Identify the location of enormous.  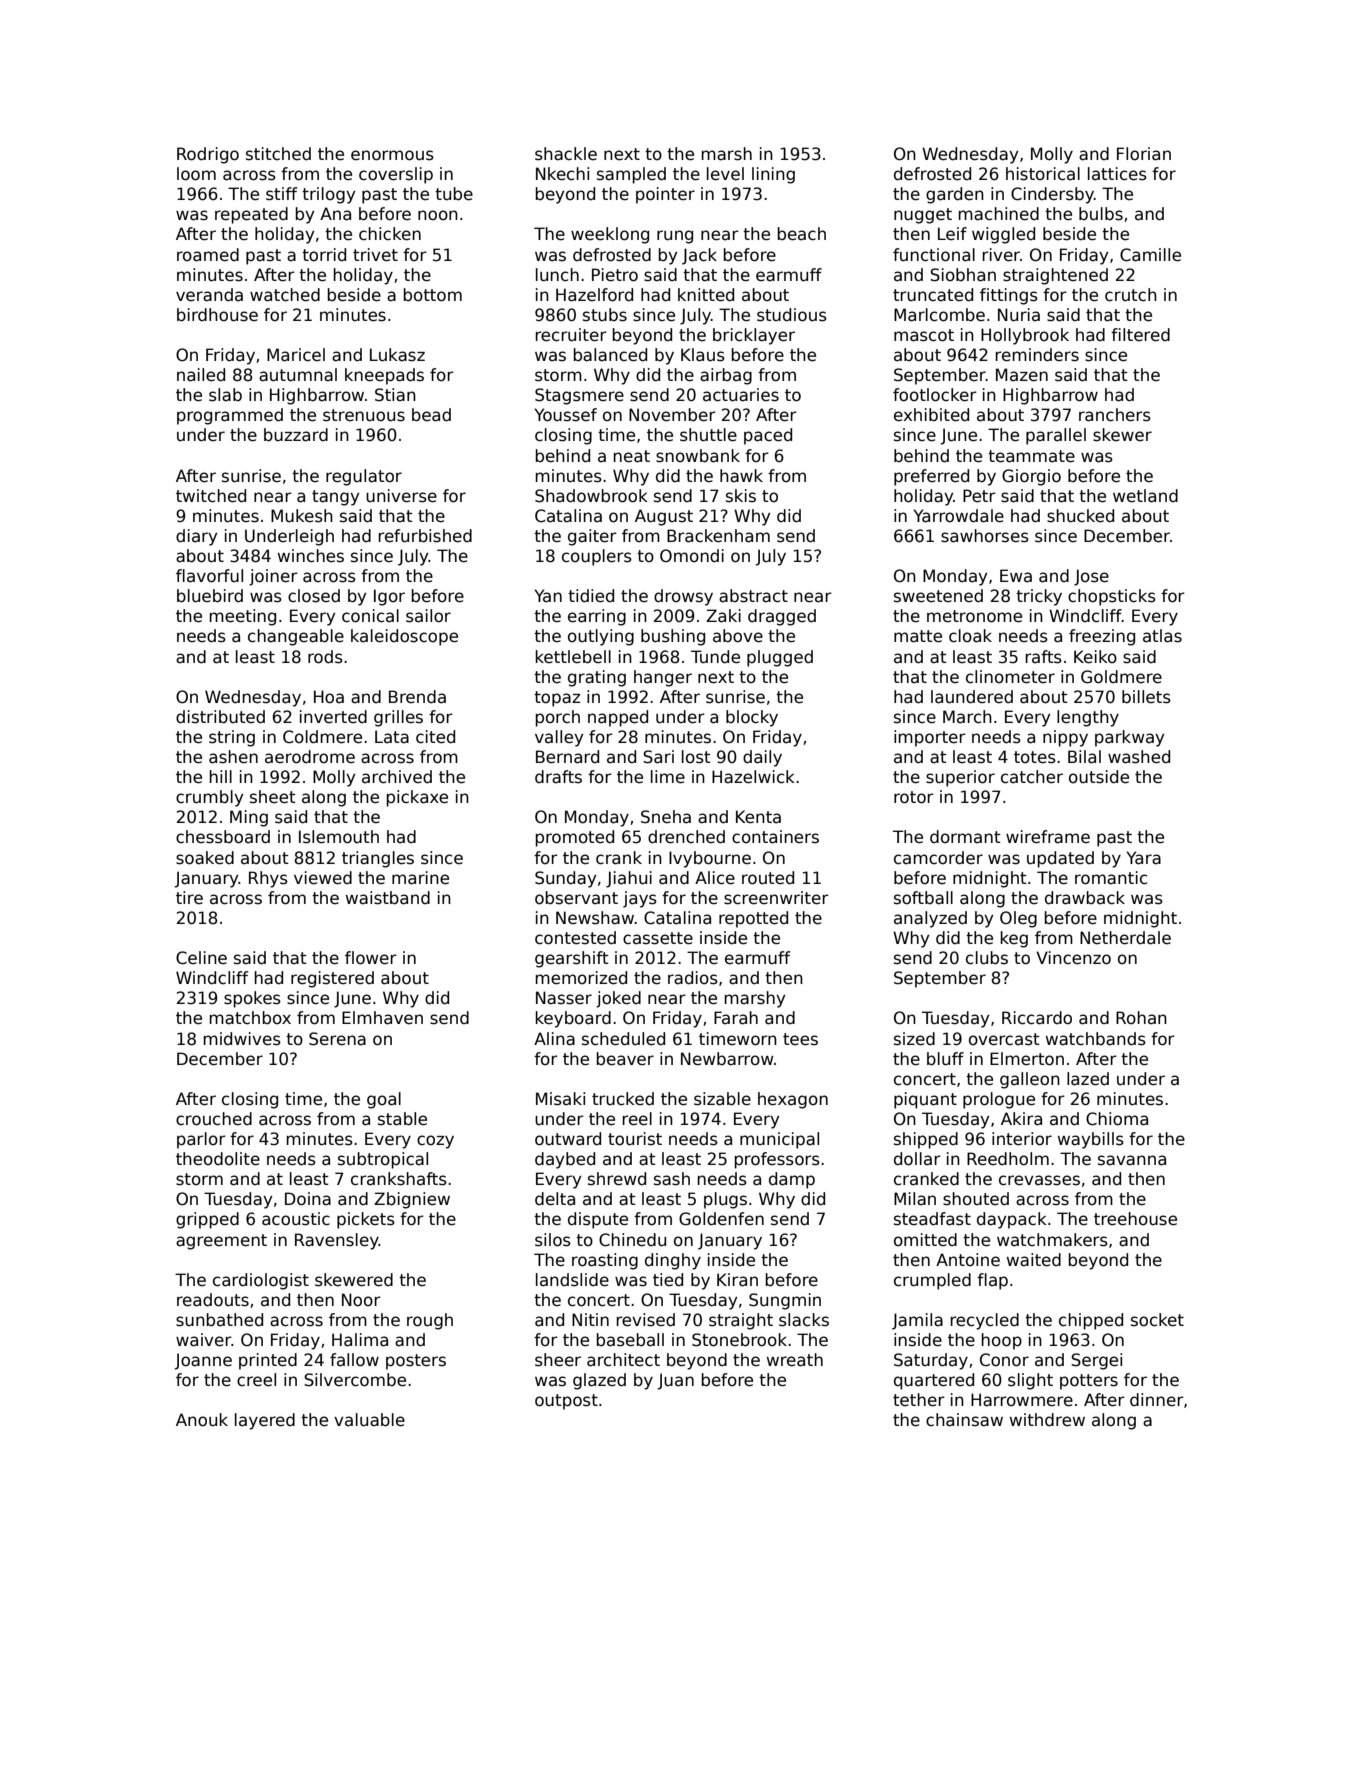
(392, 155).
